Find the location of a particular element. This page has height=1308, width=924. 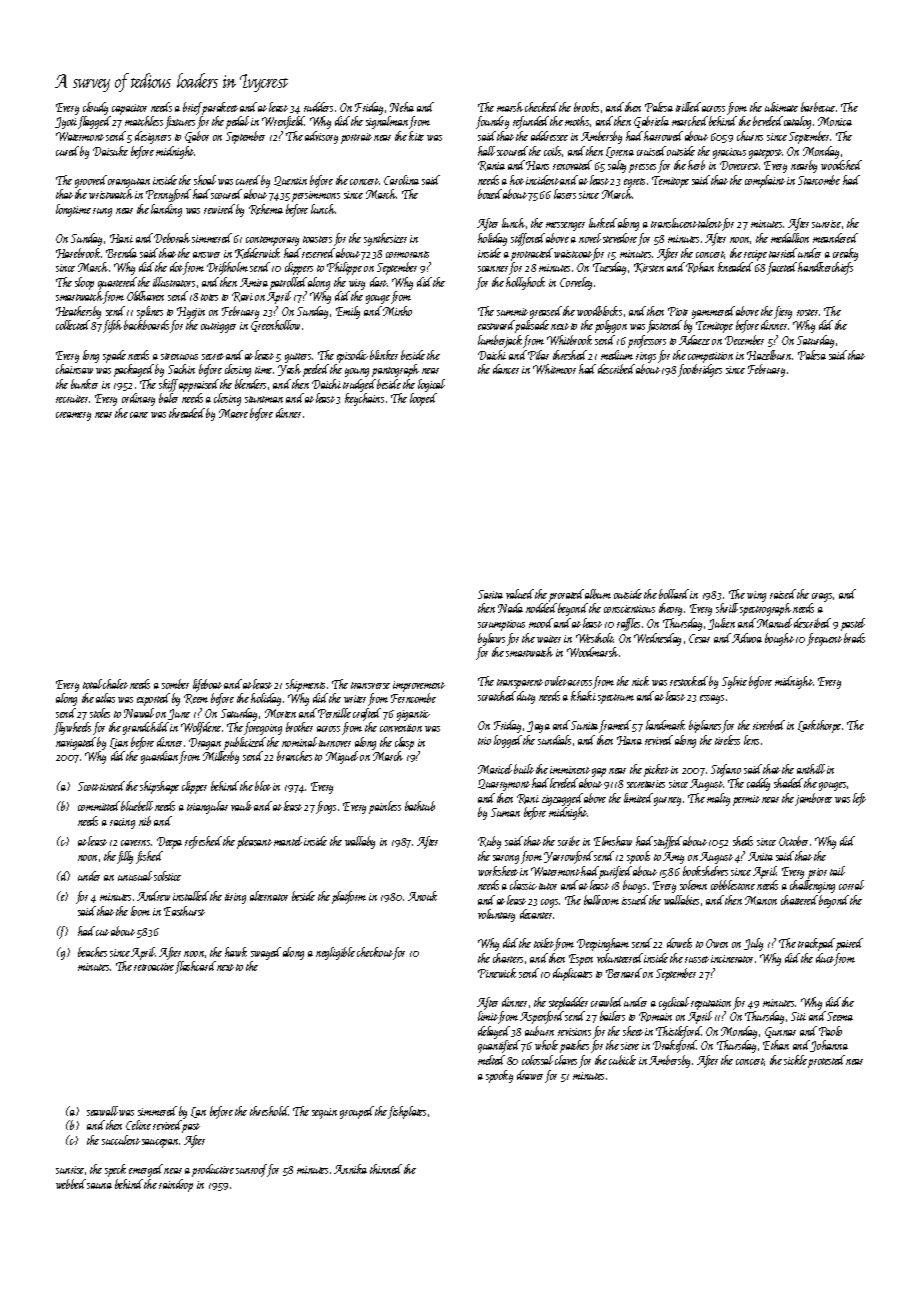

Sarita is located at coordinates (490, 594).
